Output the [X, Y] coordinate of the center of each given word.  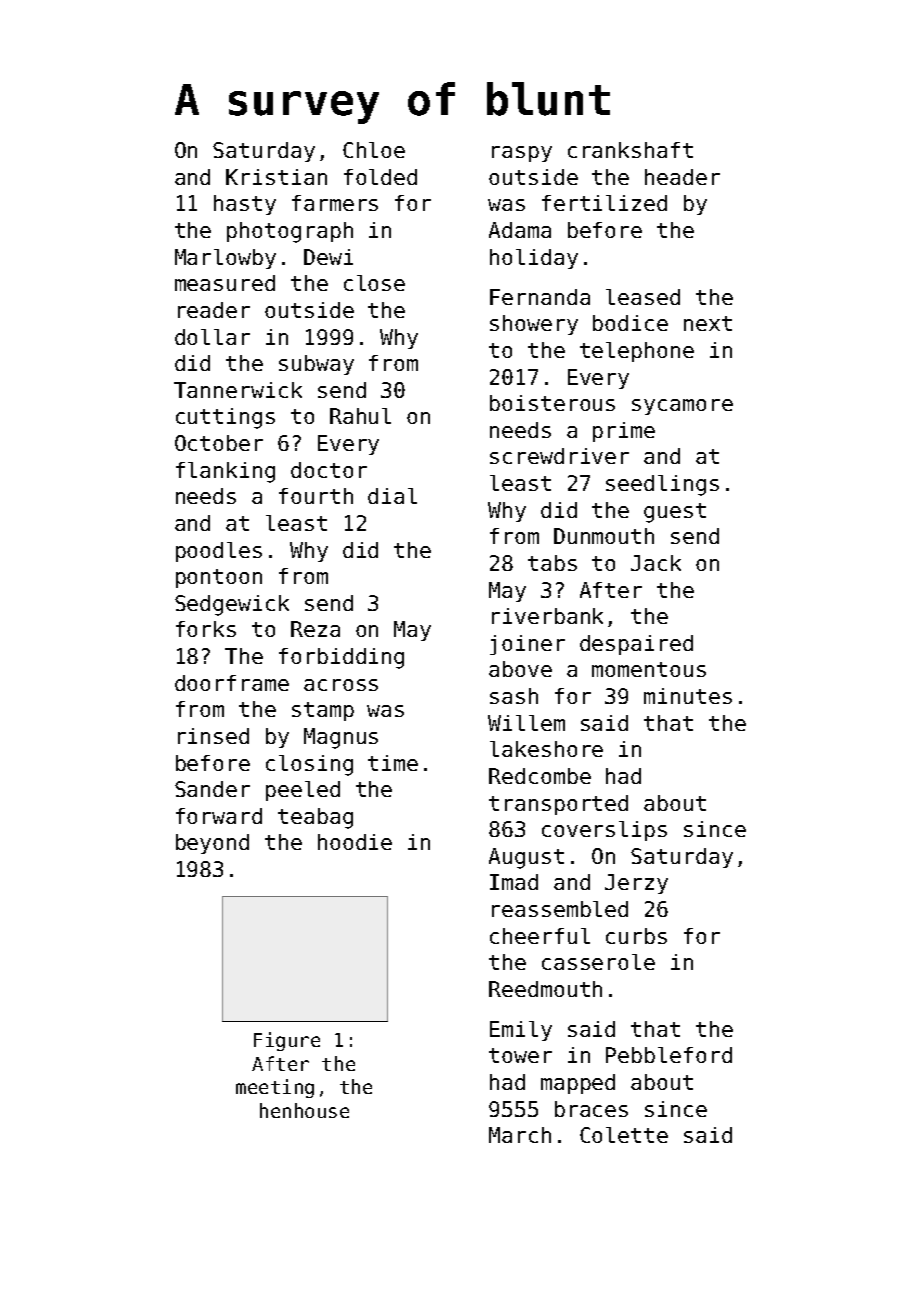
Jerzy [636, 884]
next [708, 323]
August [526, 858]
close [374, 283]
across [341, 685]
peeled [303, 791]
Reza [315, 629]
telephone [637, 352]
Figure [287, 1041]
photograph [290, 232]
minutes [688, 696]
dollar [212, 337]
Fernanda [540, 297]
